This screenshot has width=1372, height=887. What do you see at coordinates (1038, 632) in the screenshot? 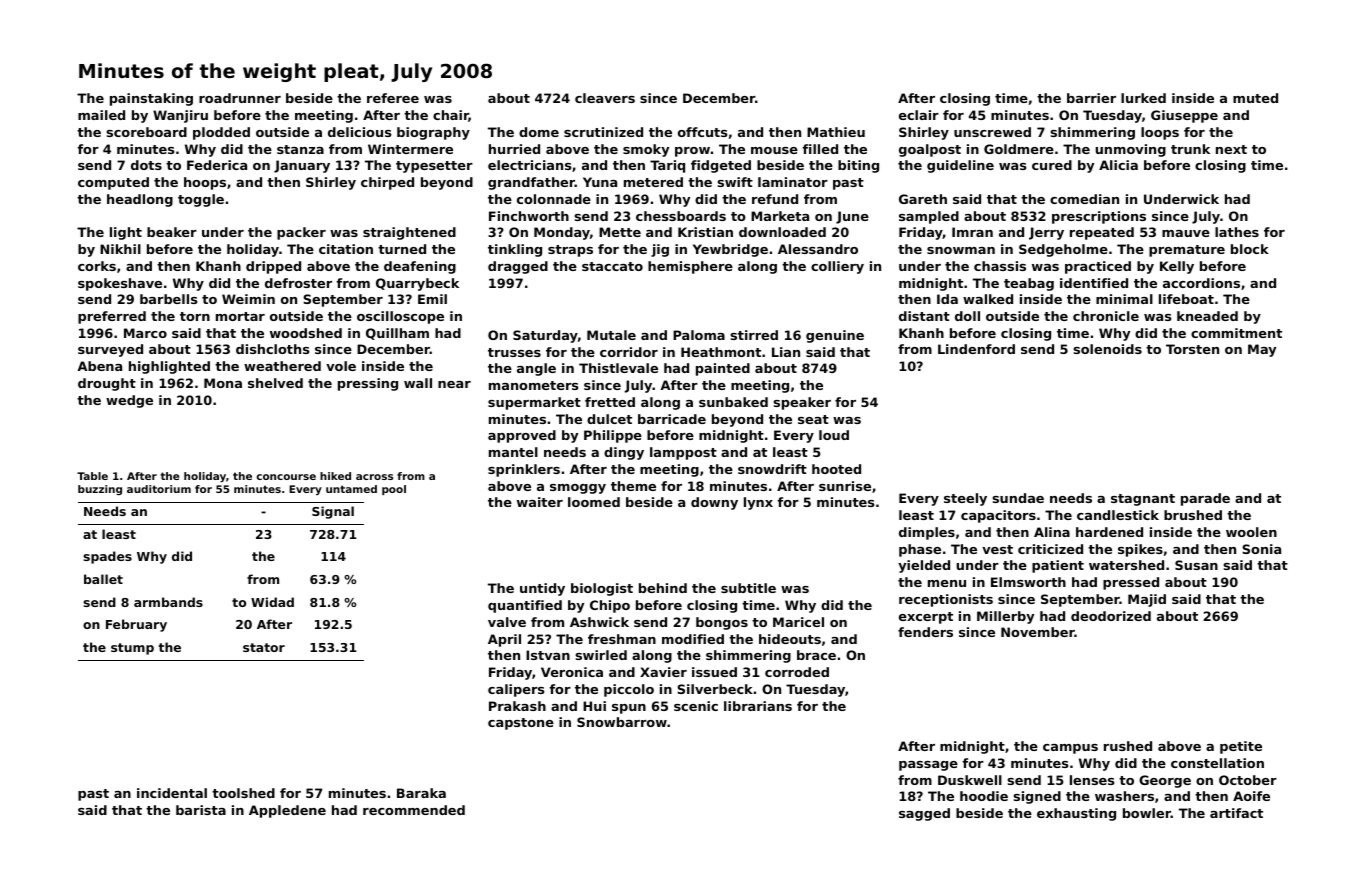
I see `November` at bounding box center [1038, 632].
